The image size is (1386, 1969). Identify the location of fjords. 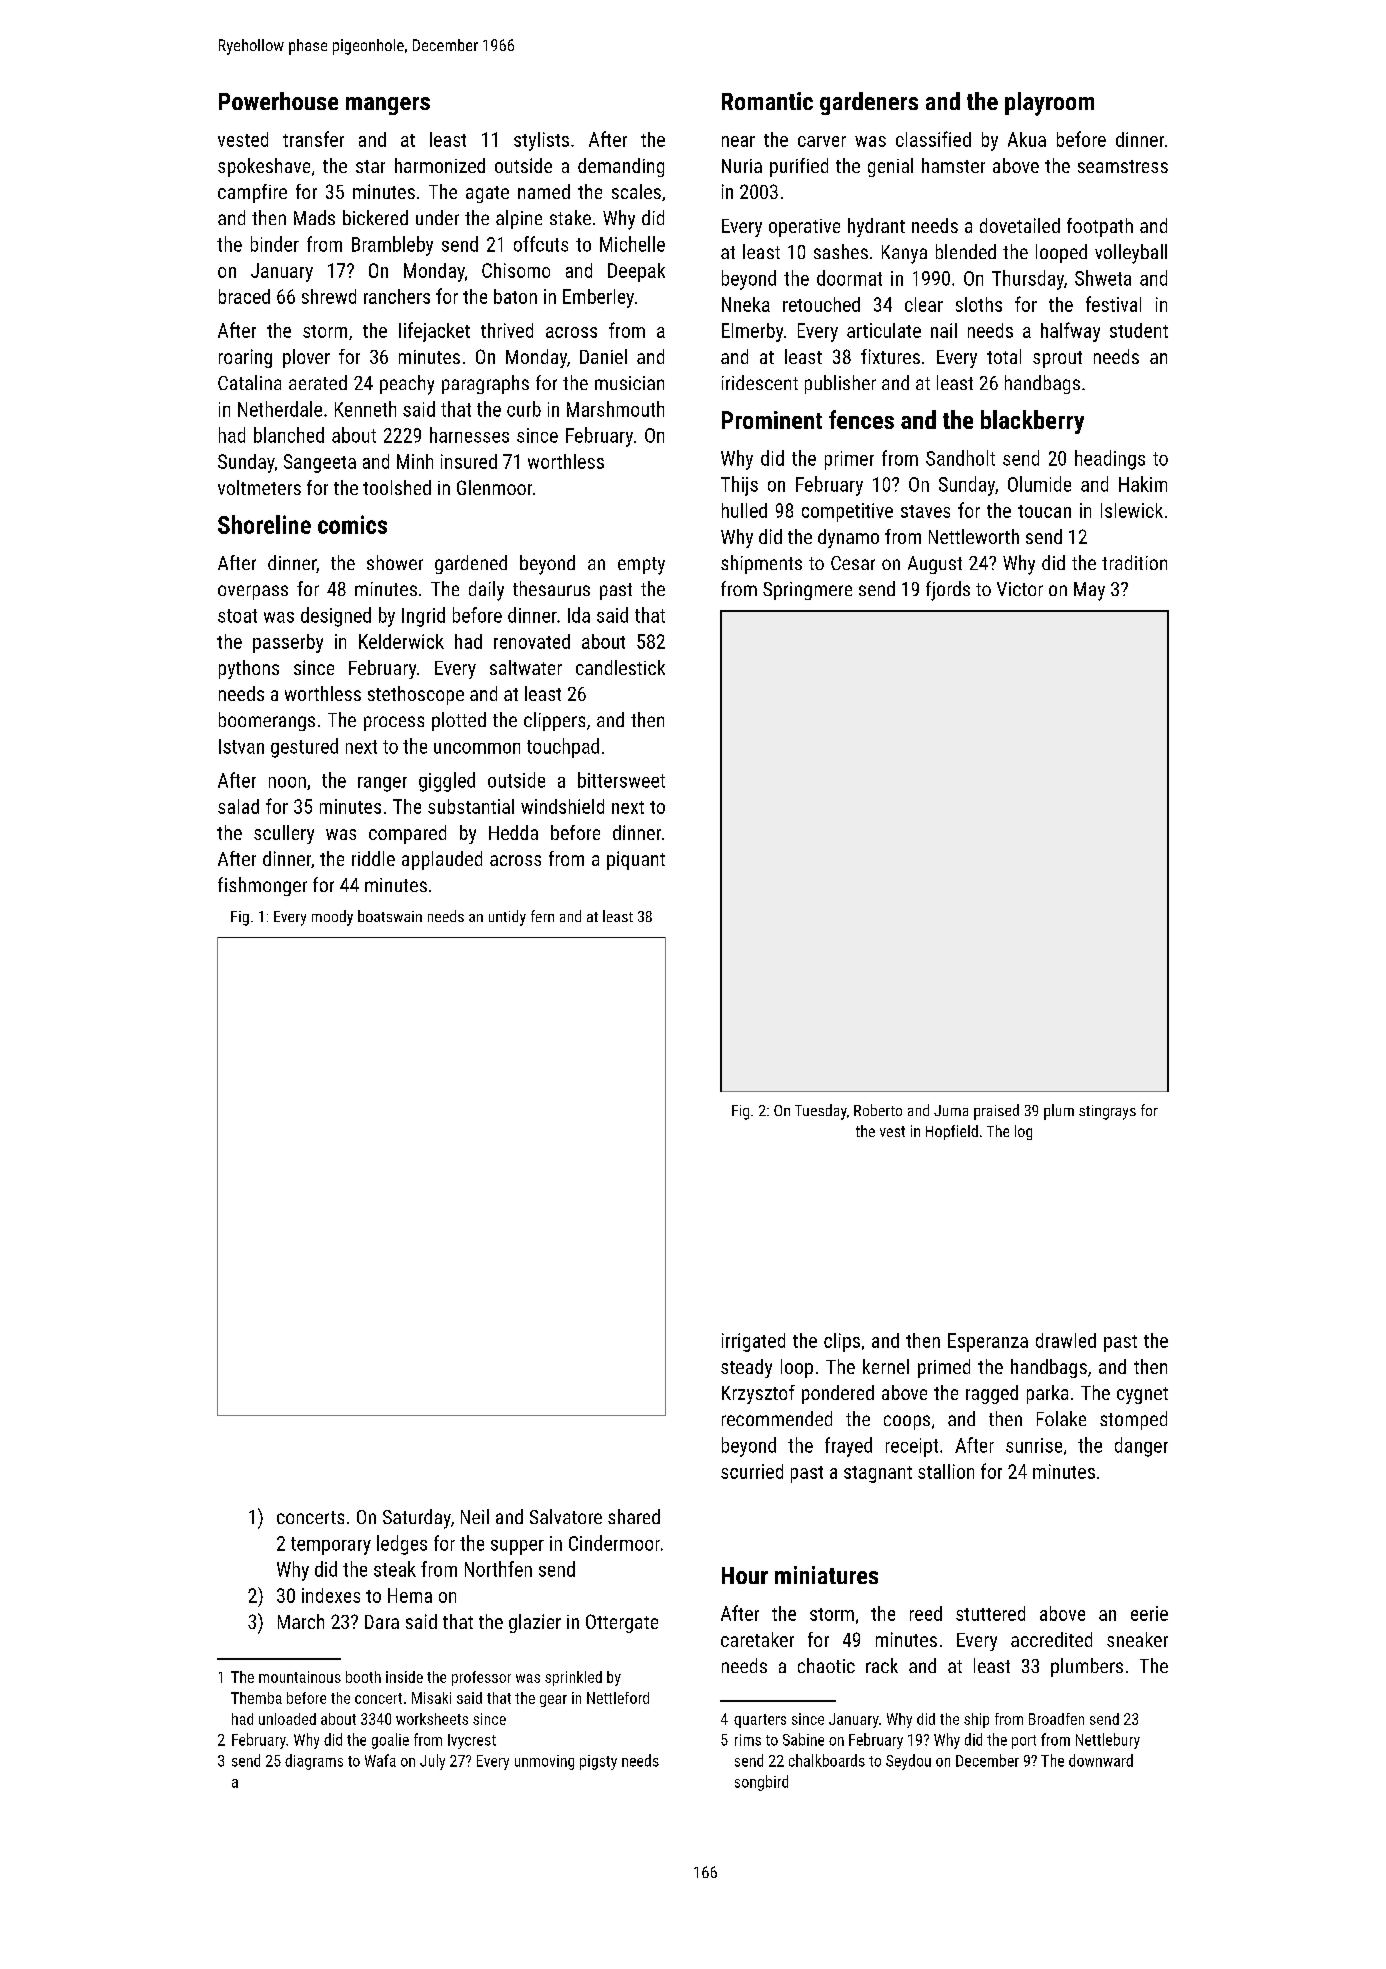
(948, 591).
